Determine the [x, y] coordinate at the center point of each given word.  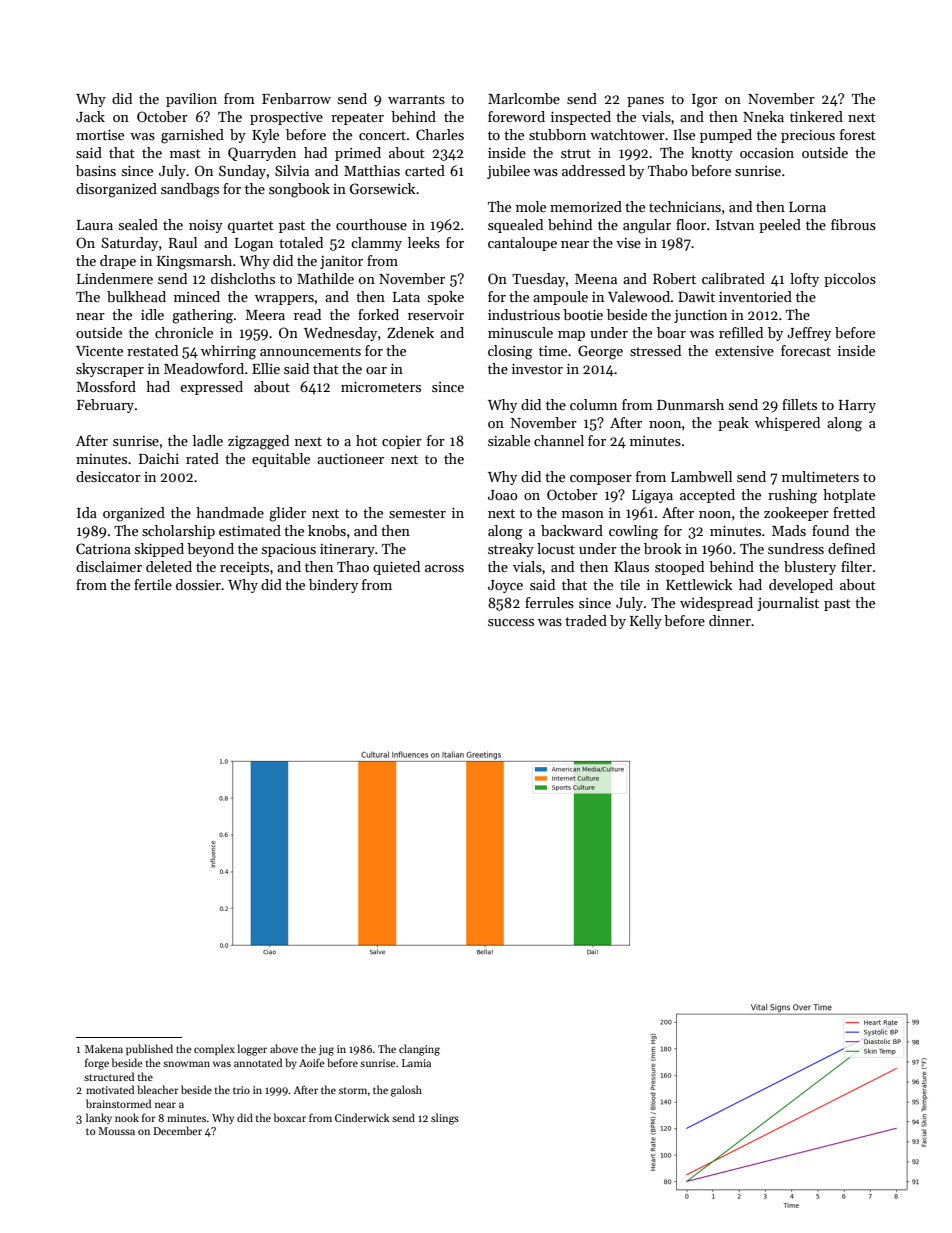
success [511, 622]
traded [586, 620]
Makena [104, 1048]
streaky [511, 550]
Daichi [159, 458]
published [149, 1049]
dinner [730, 620]
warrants [416, 99]
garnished [192, 136]
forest [858, 134]
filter [856, 566]
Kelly [646, 622]
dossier [198, 584]
